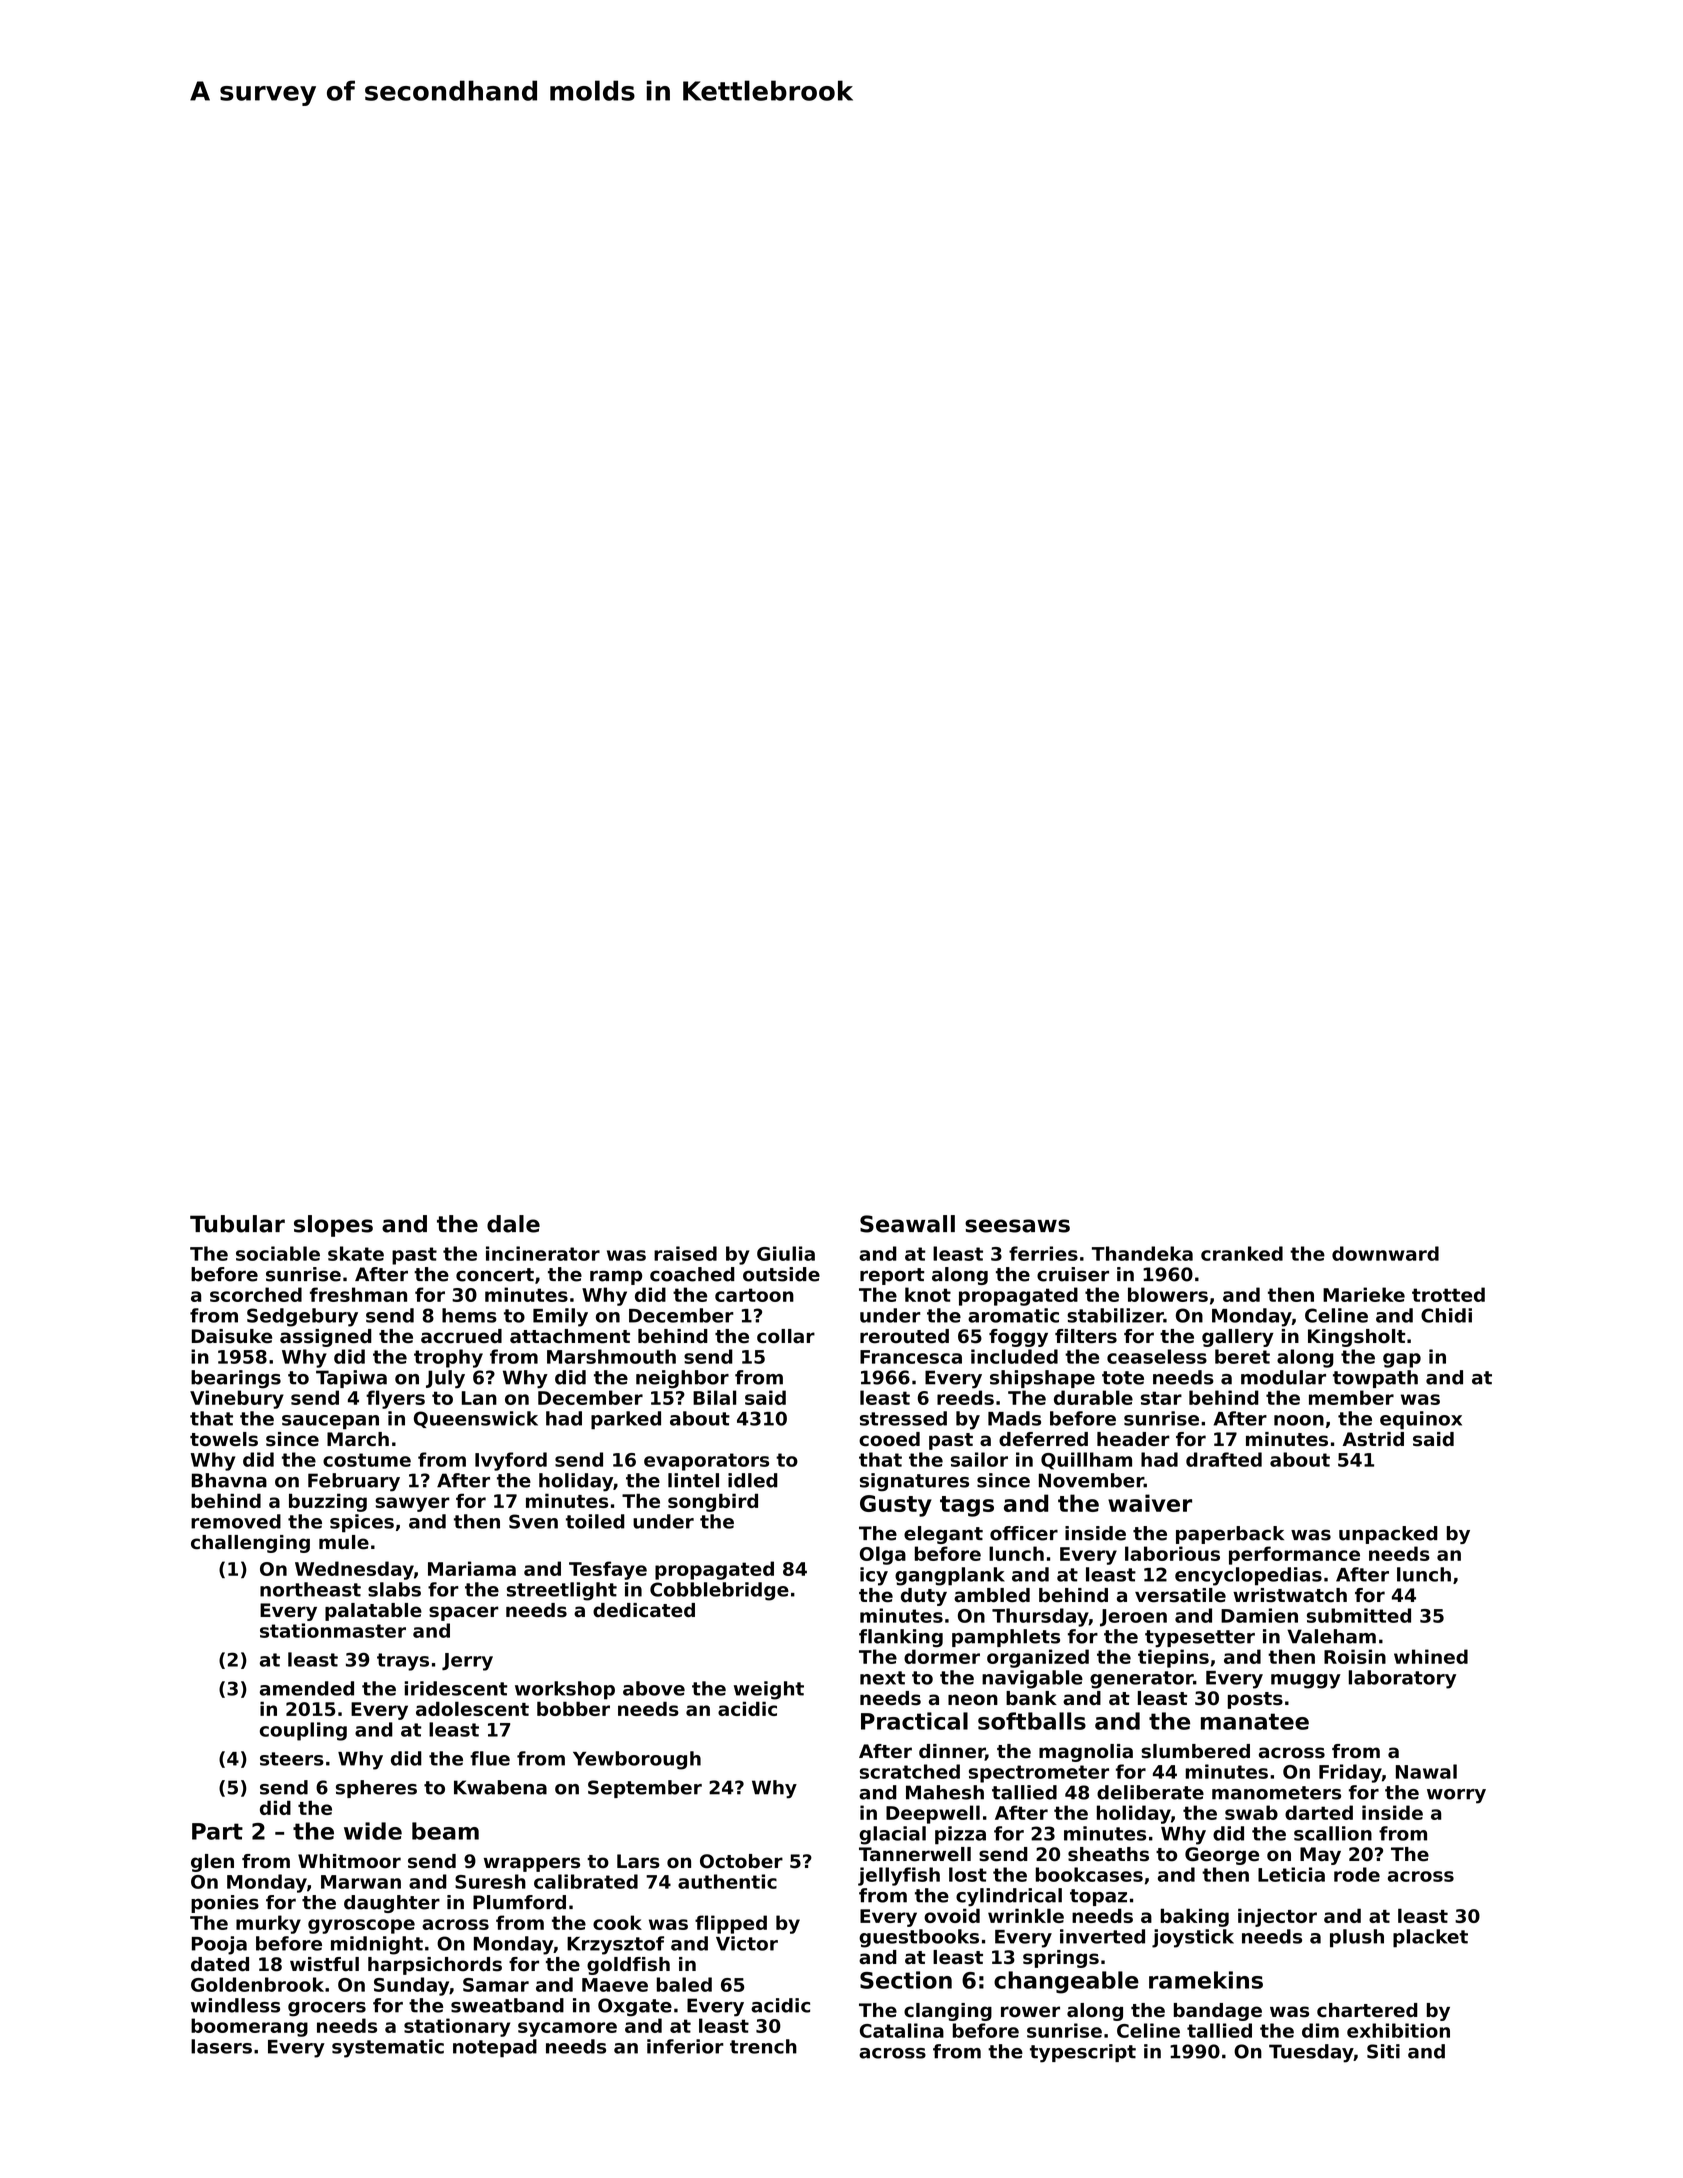  I want to click on Practical, so click(914, 1721).
